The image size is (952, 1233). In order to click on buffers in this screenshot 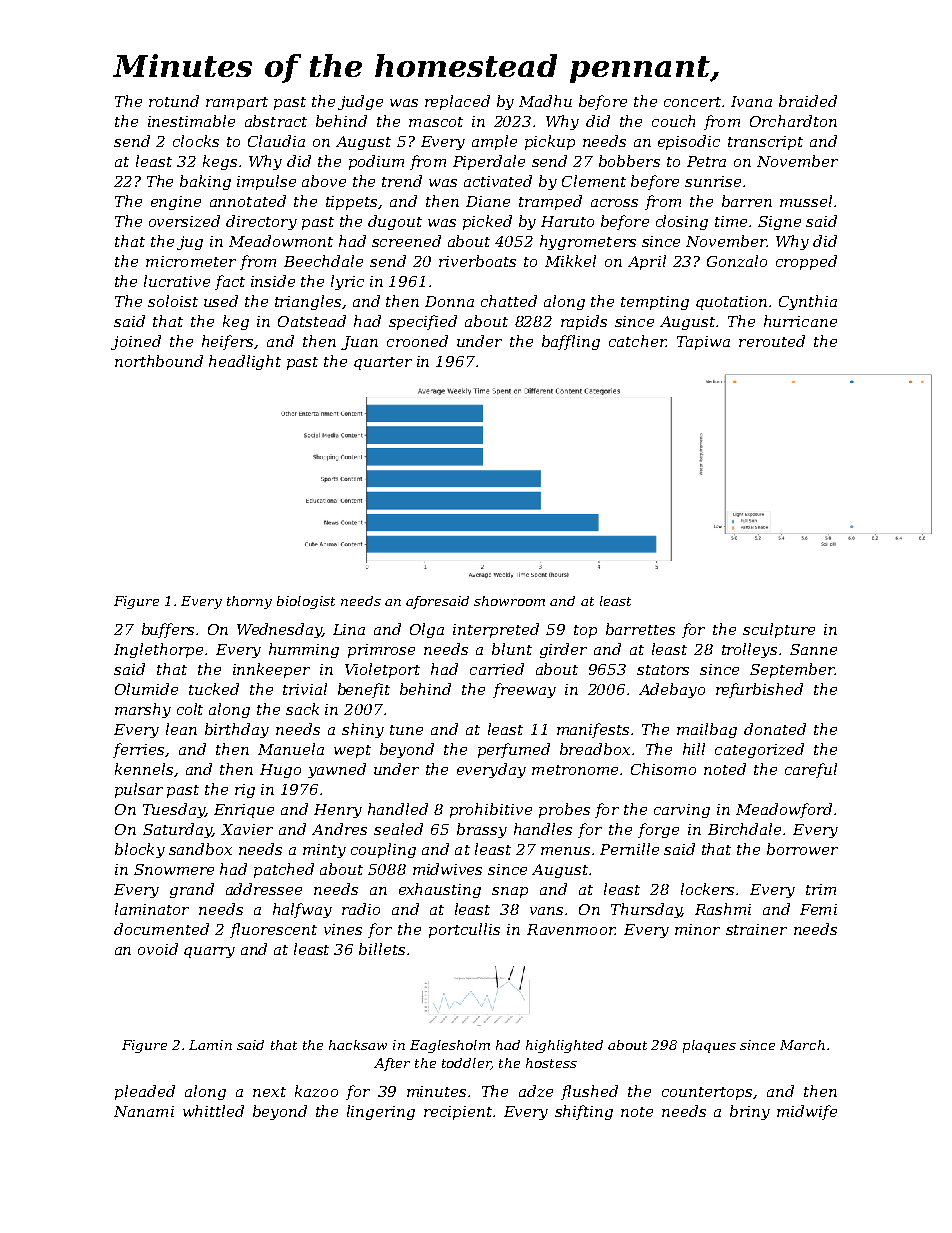, I will do `click(168, 630)`.
